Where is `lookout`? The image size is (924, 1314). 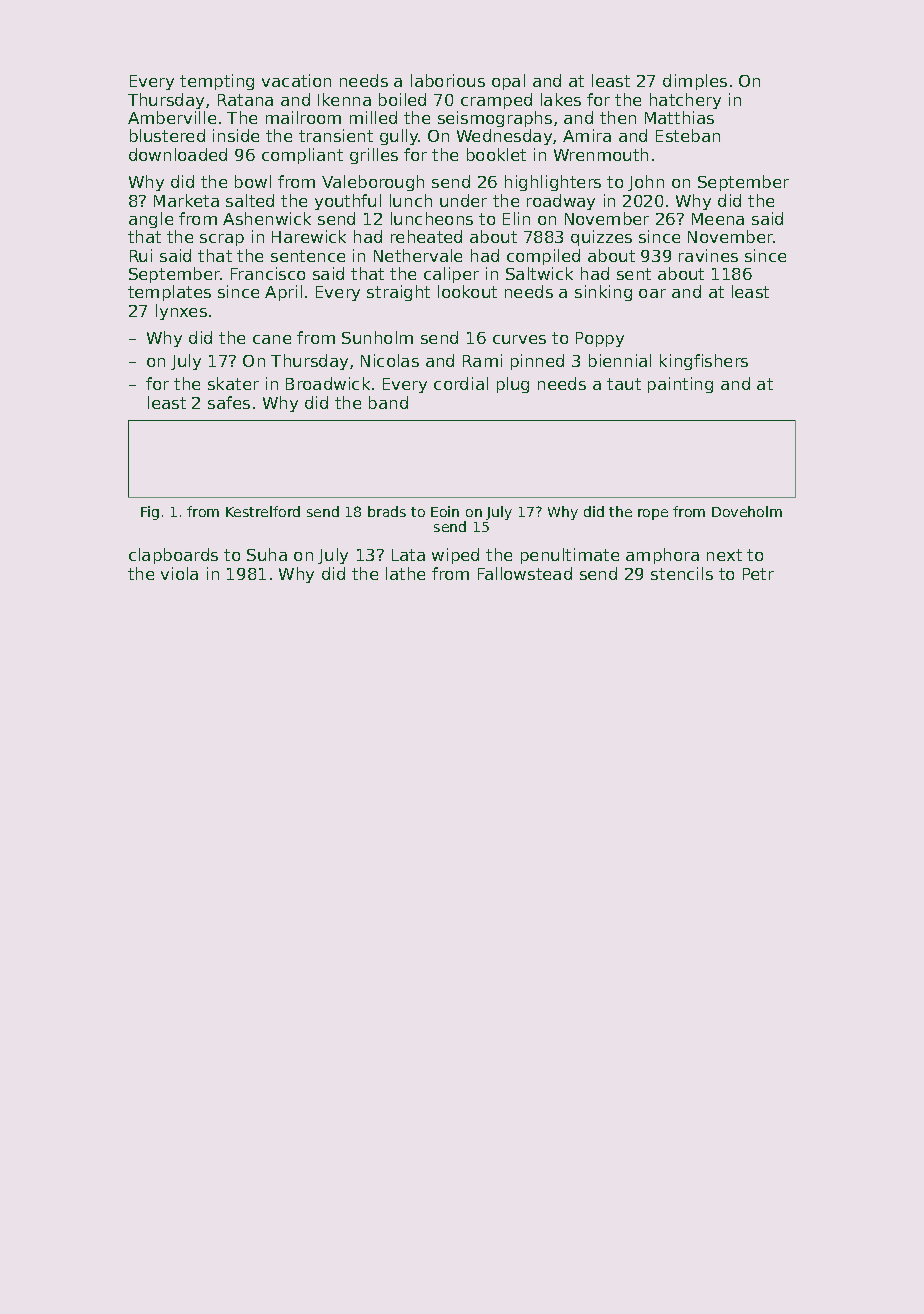 lookout is located at coordinates (467, 291).
